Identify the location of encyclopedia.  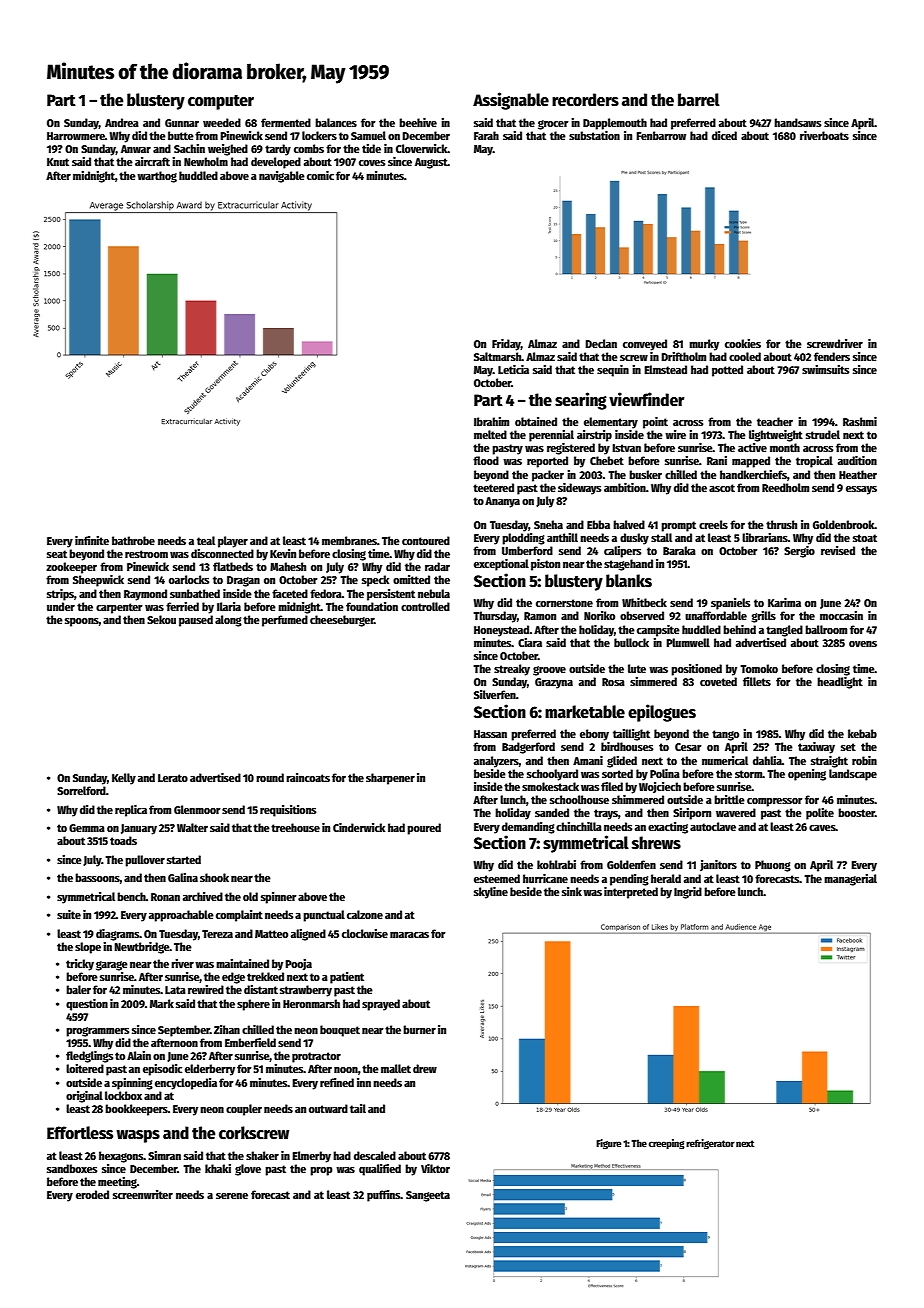
(186, 1084).
